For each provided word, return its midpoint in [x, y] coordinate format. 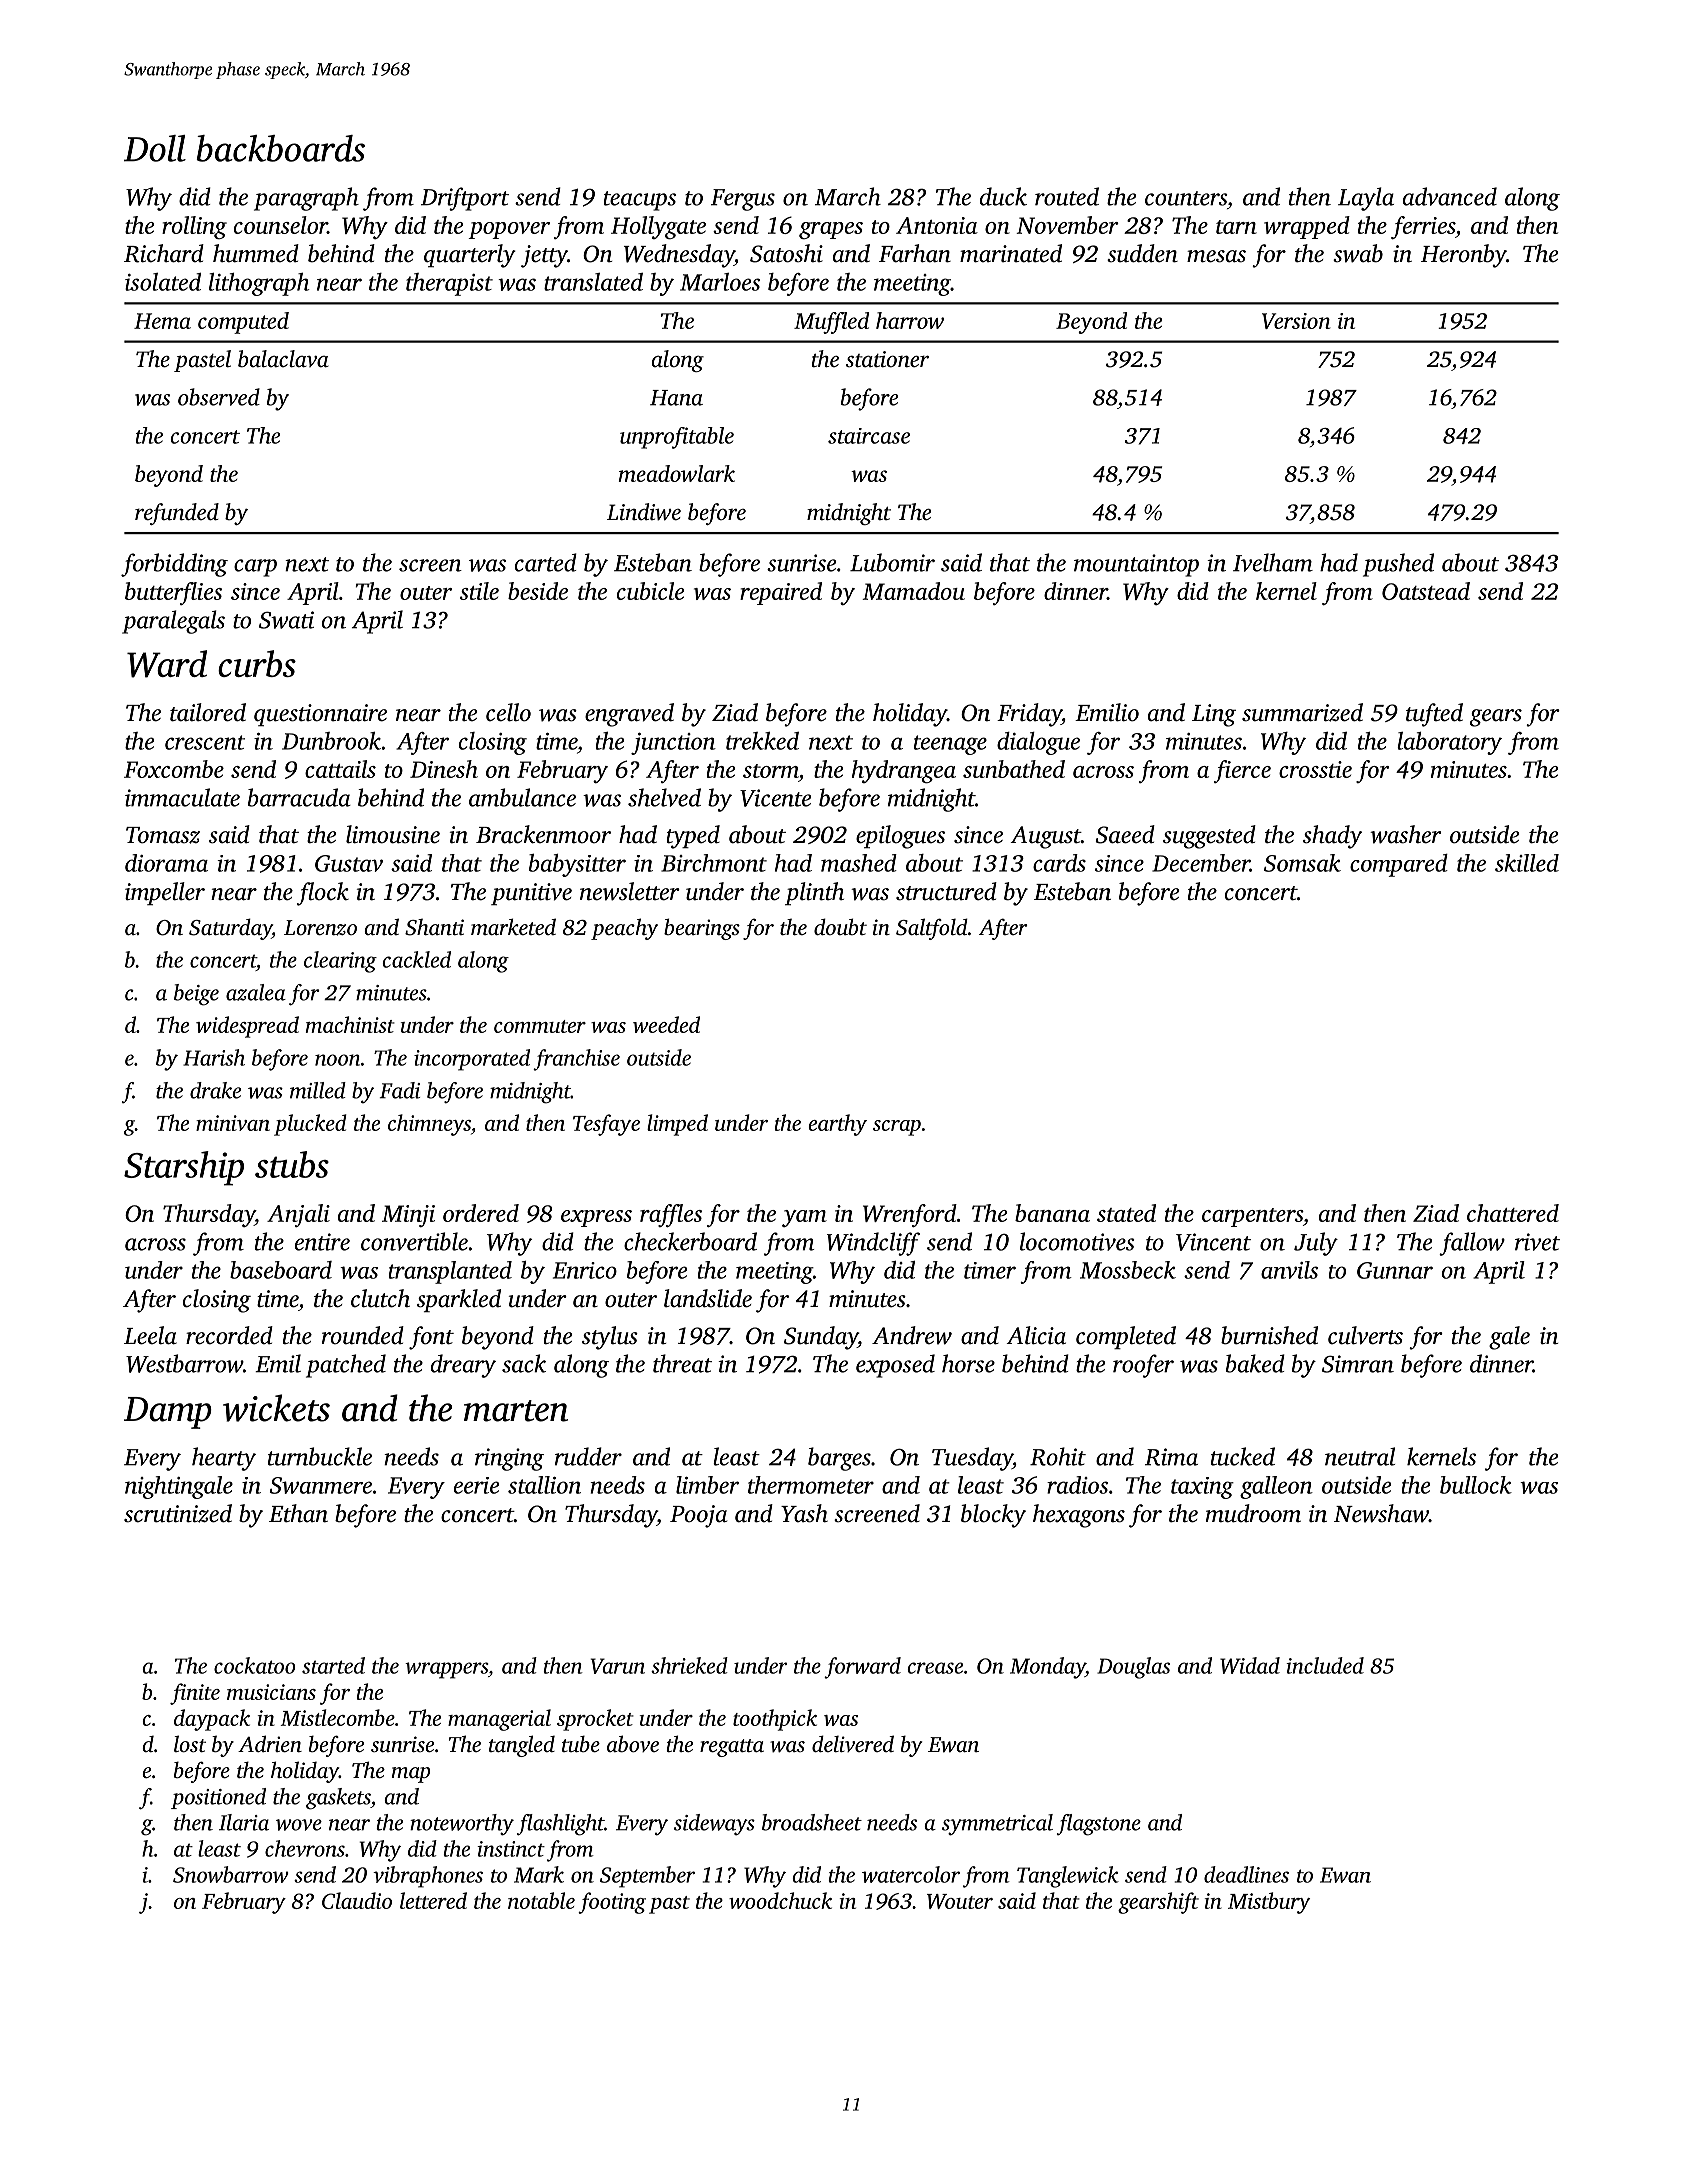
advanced [1450, 196]
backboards [280, 148]
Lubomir [892, 562]
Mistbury [1269, 1903]
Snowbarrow [231, 1874]
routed [1067, 196]
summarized [1302, 712]
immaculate [182, 797]
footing [612, 1903]
